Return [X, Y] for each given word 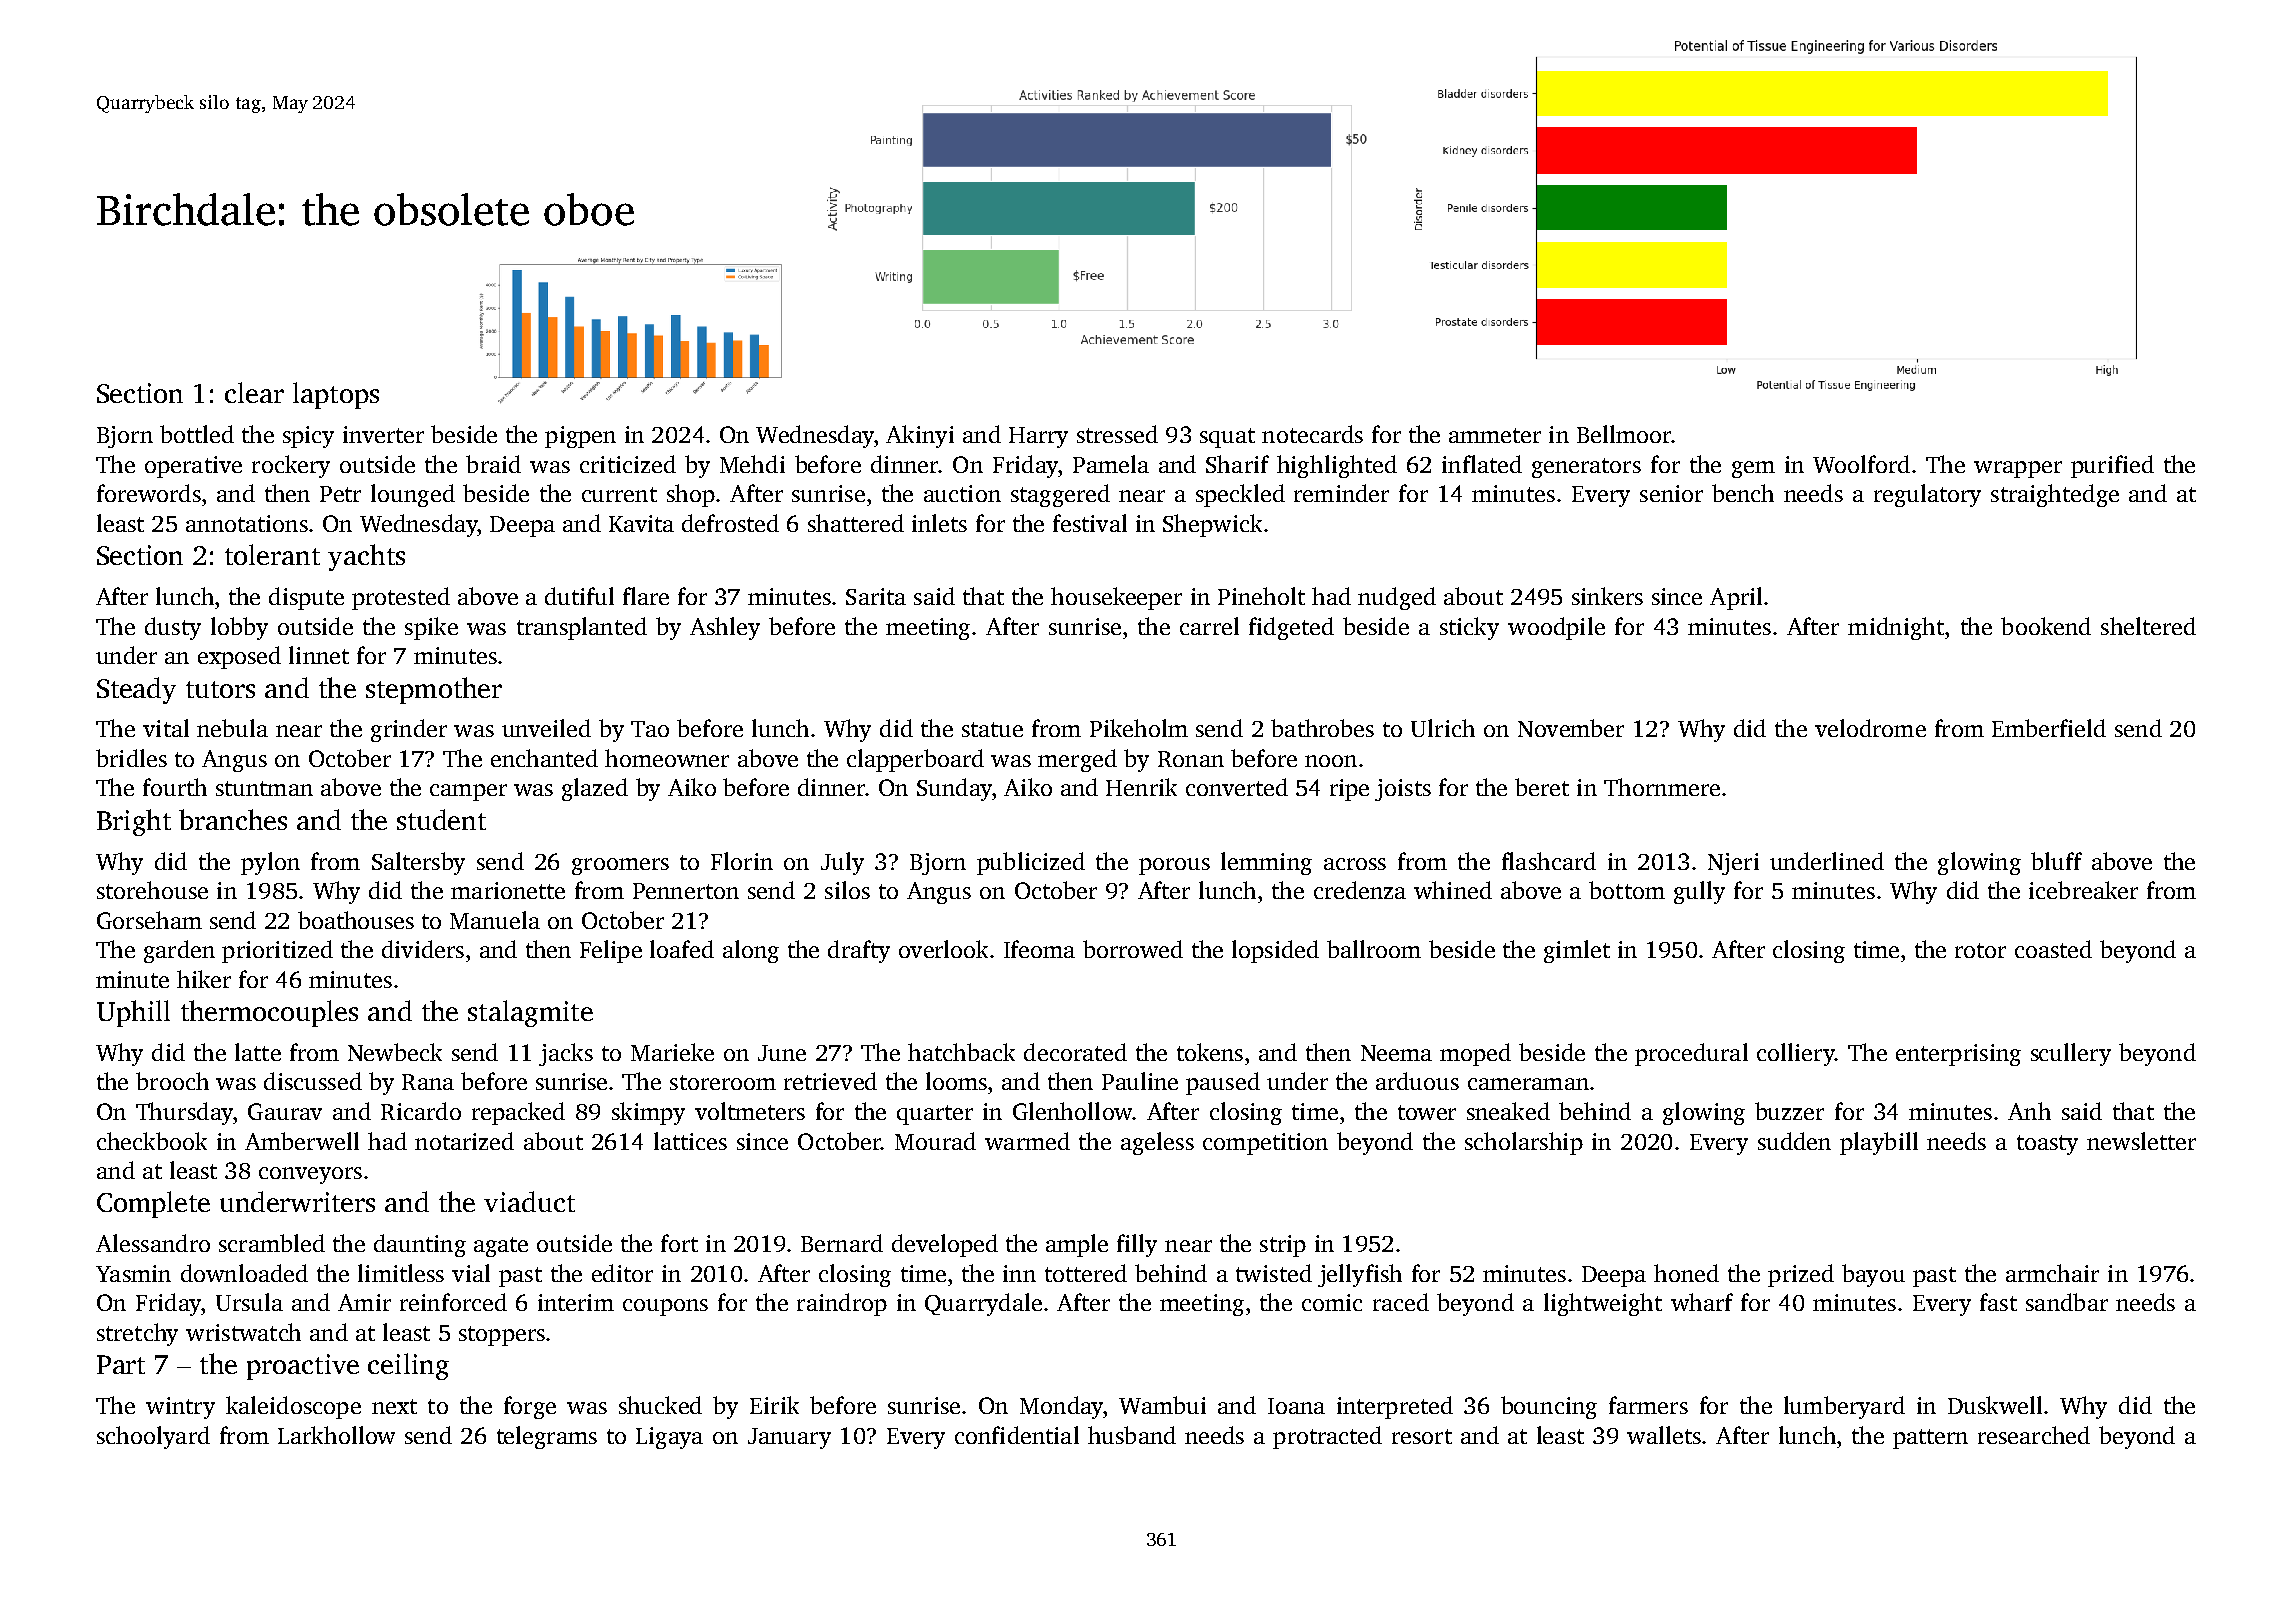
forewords [149, 493]
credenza [1360, 890]
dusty [173, 628]
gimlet [1577, 951]
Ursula [249, 1302]
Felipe [611, 951]
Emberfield [2049, 728]
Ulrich [1443, 728]
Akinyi [920, 436]
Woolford [1861, 464]
